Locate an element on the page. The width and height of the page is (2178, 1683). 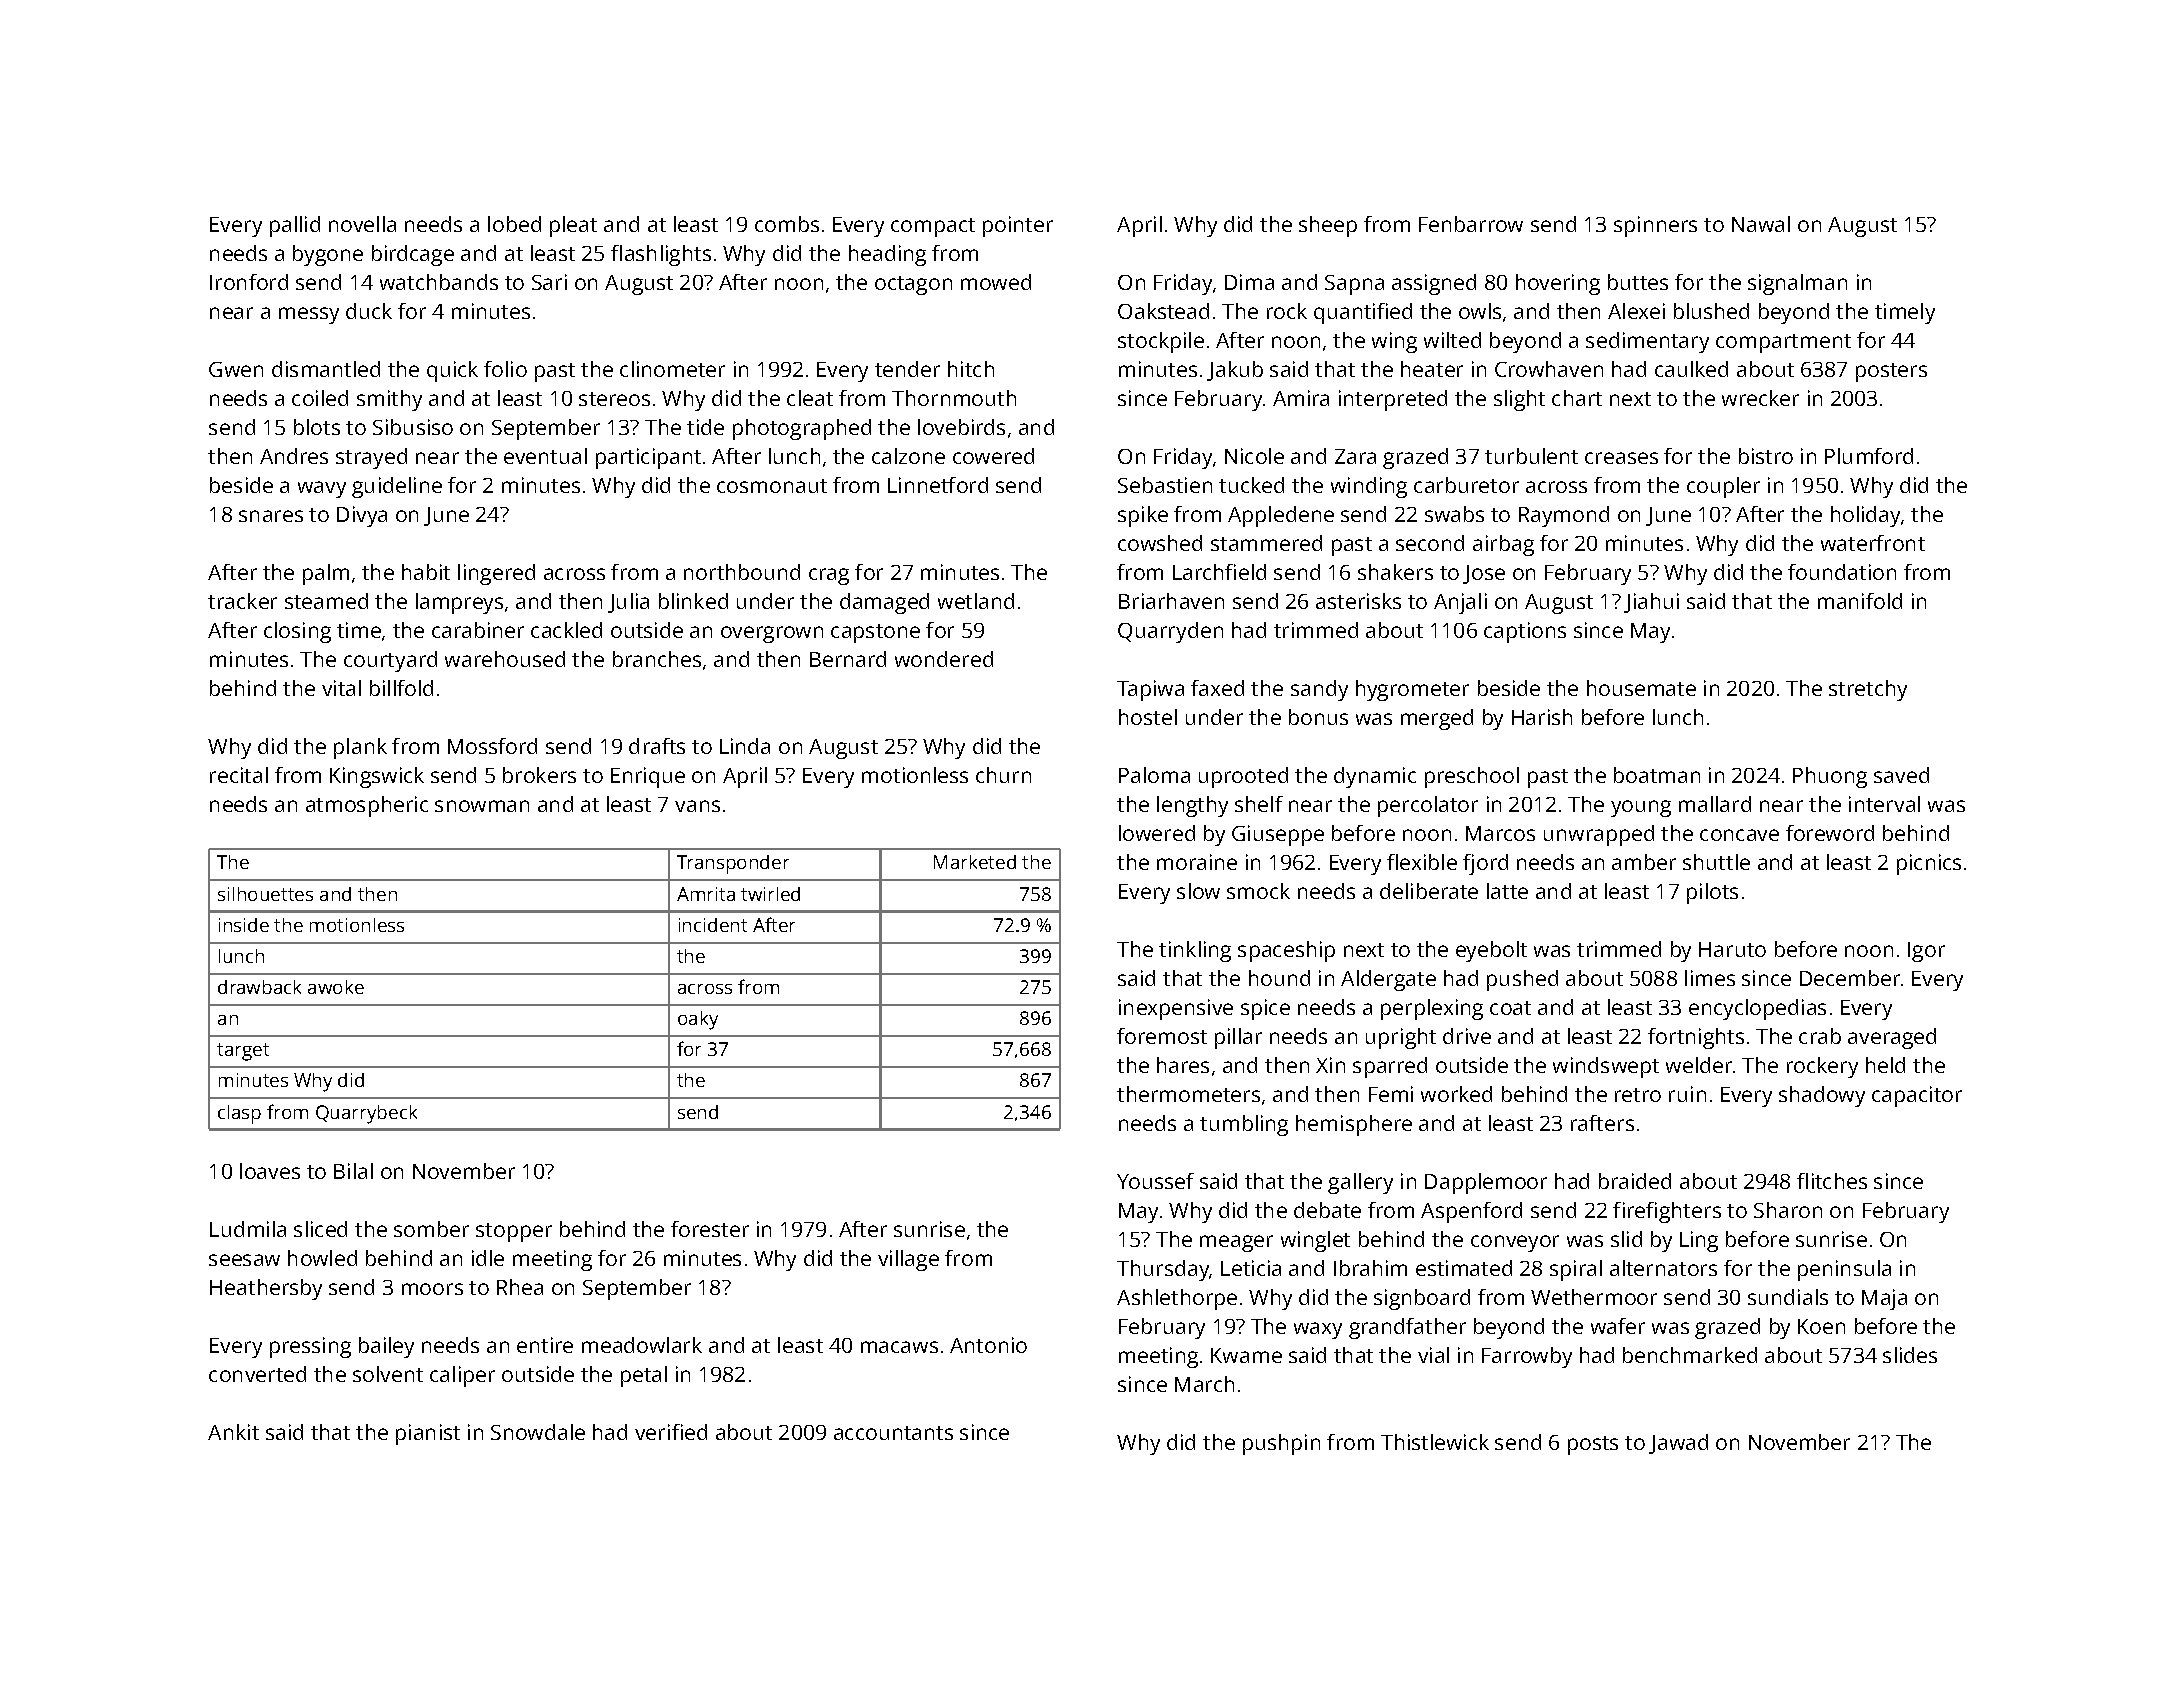
Amrita is located at coordinates (706, 894).
